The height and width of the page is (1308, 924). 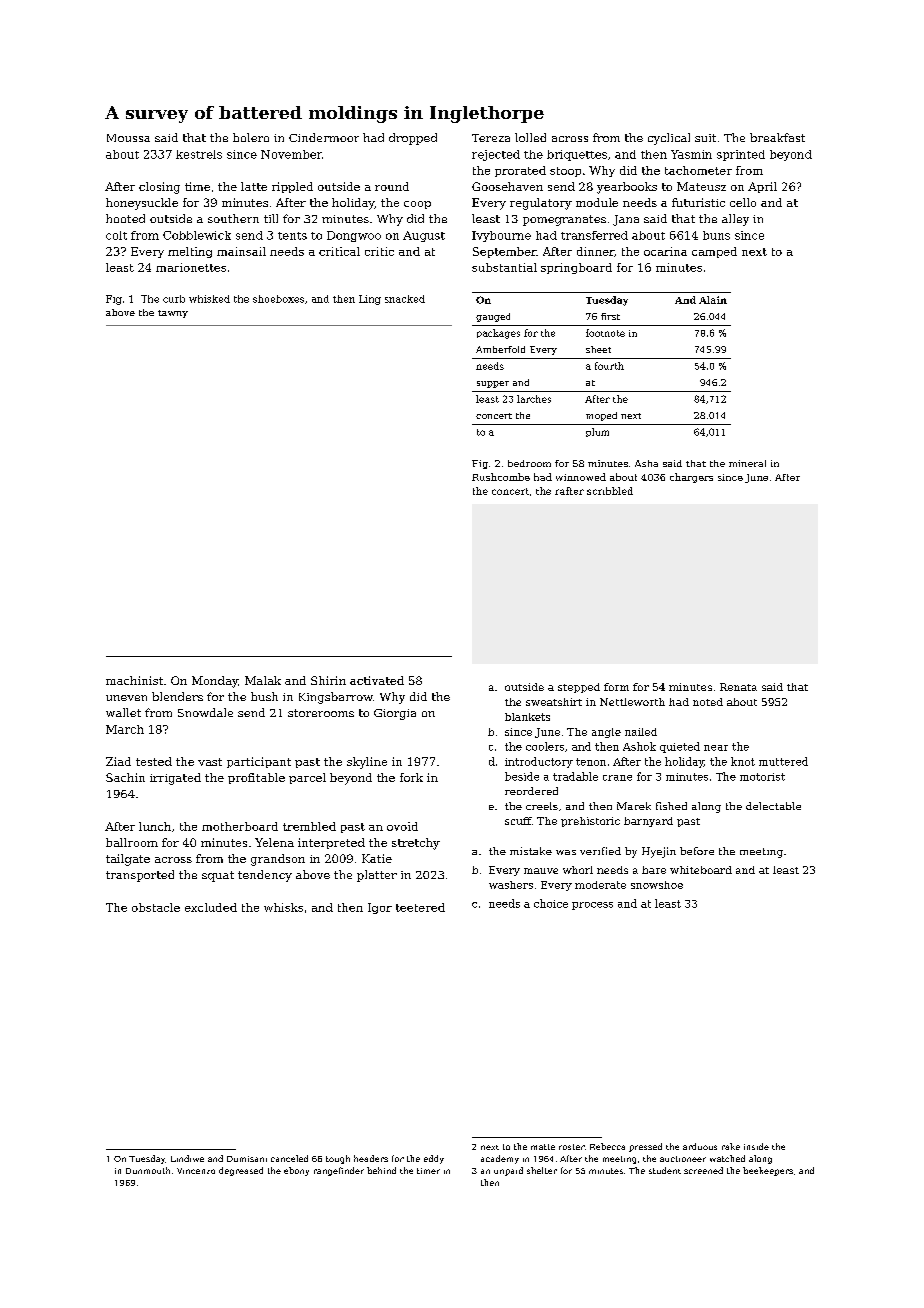 I want to click on Monday, so click(x=215, y=682).
